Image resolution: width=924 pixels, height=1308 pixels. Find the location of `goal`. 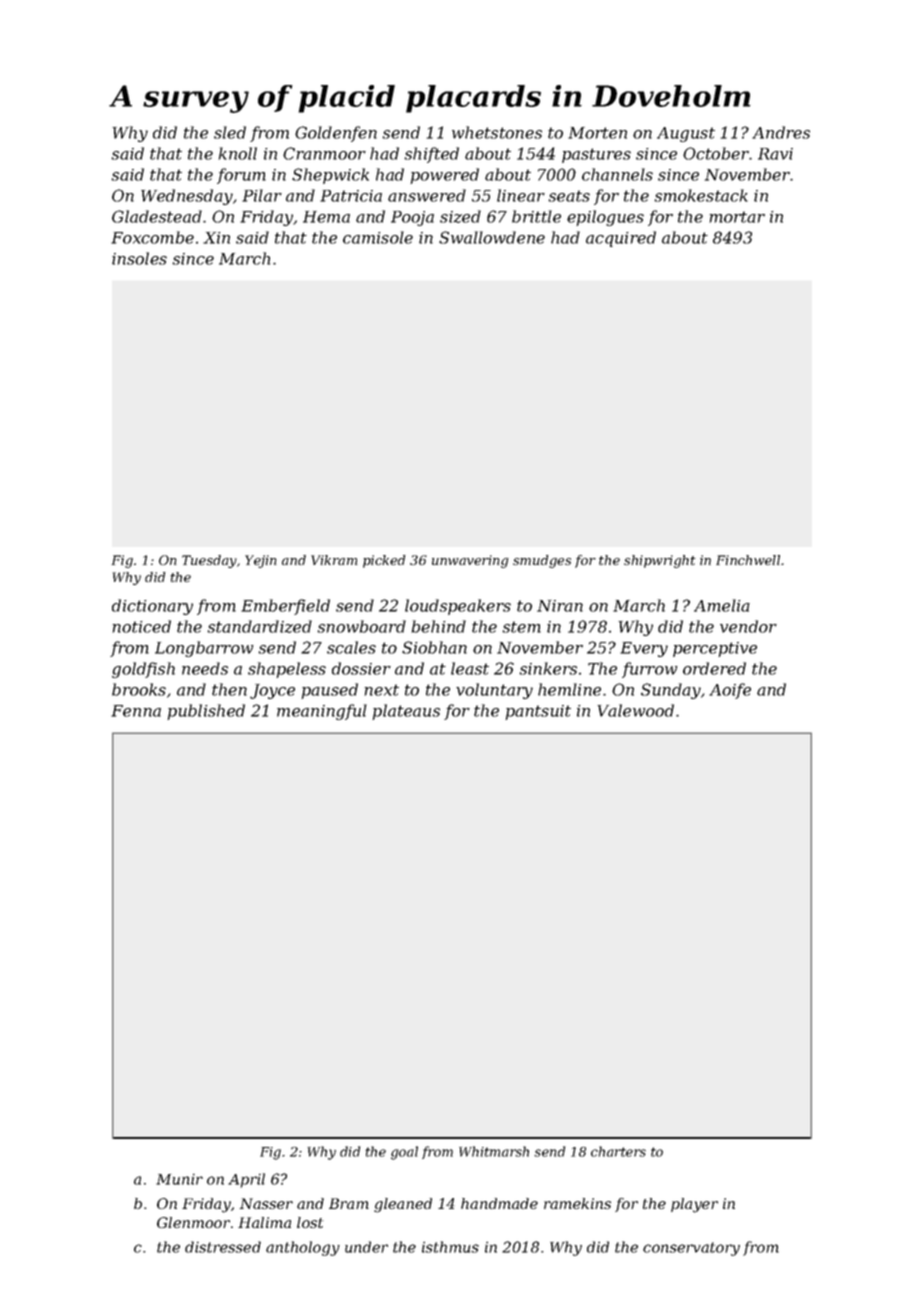

goal is located at coordinates (404, 1153).
